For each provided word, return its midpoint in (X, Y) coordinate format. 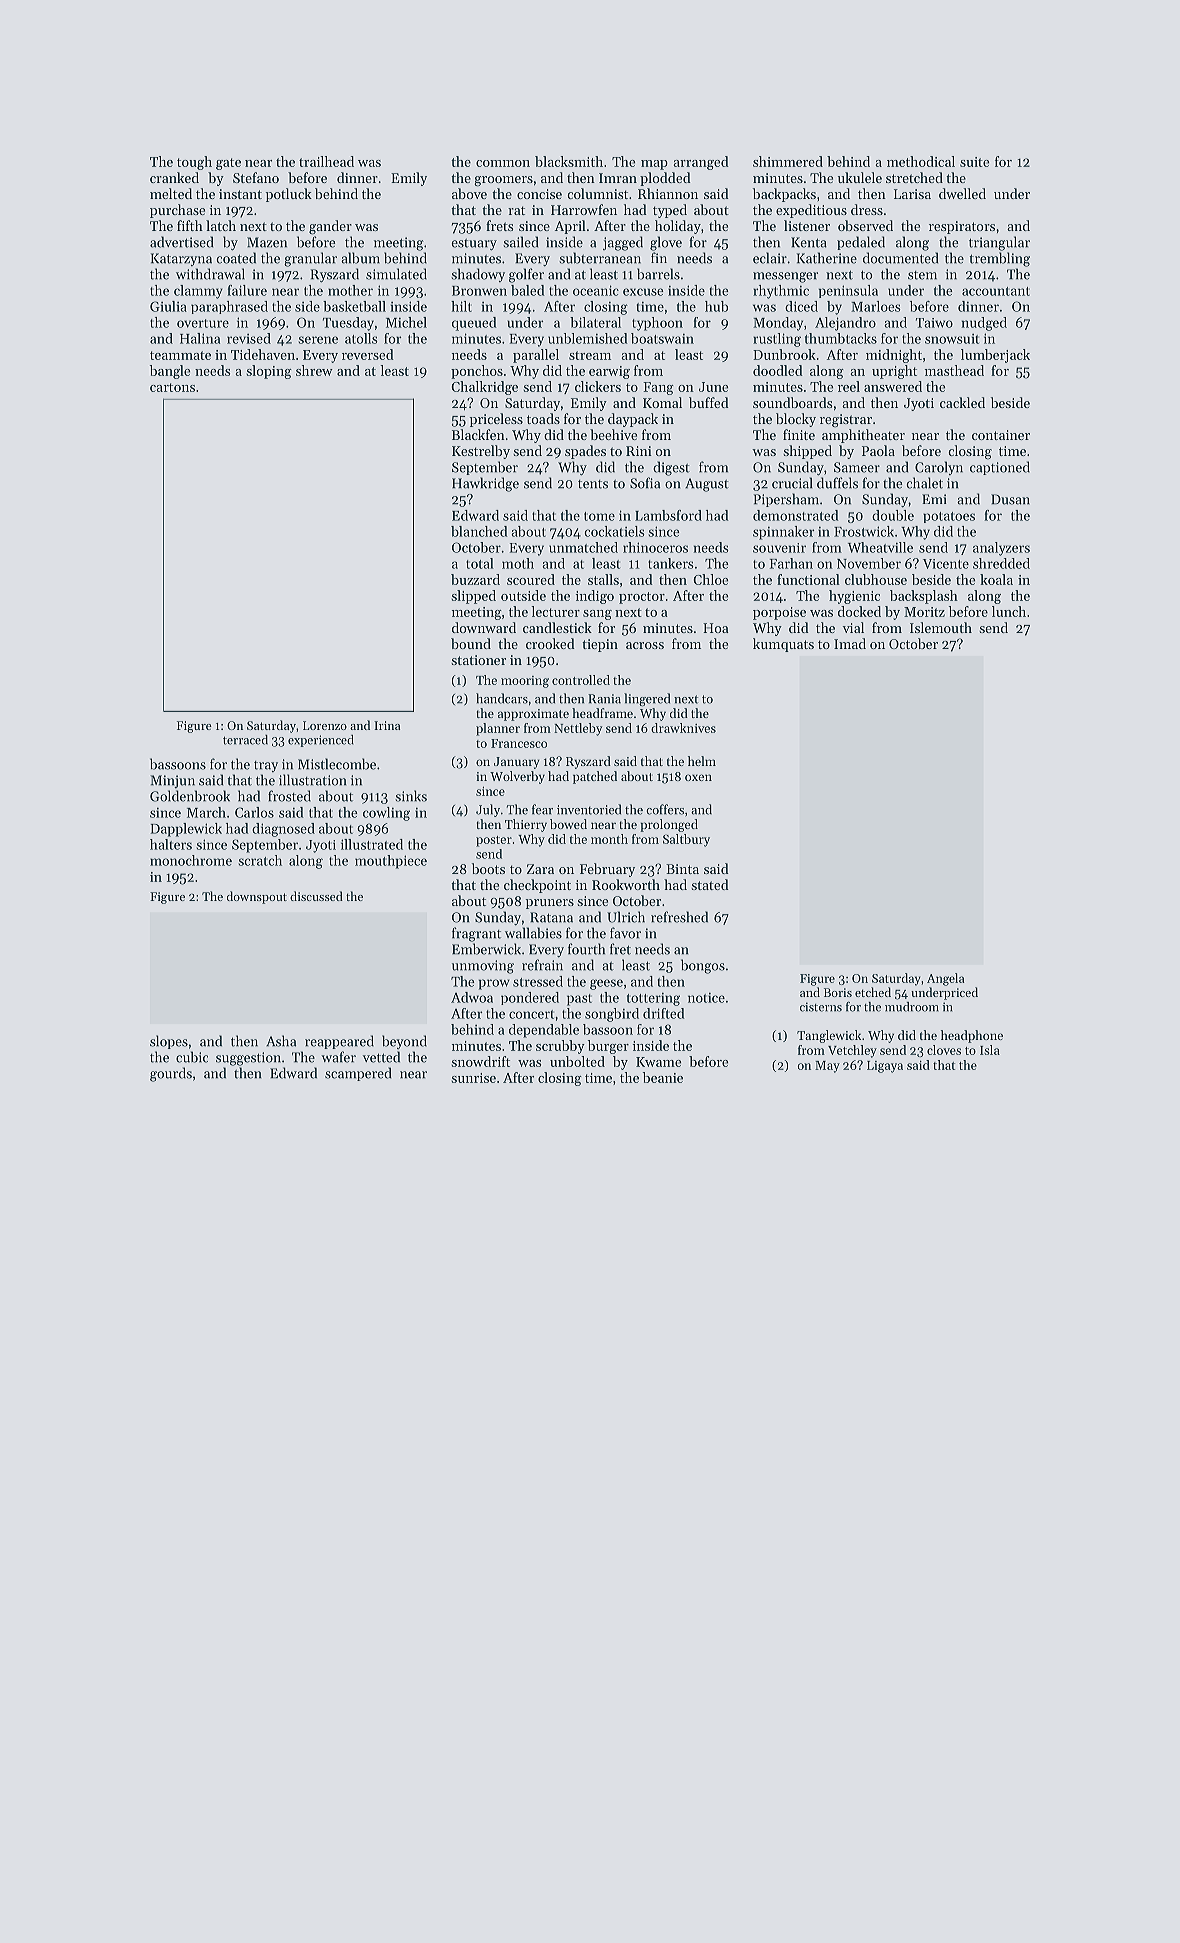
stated (710, 884)
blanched (479, 531)
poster (494, 841)
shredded (1001, 563)
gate (228, 164)
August (707, 485)
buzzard (475, 579)
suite (974, 162)
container (1001, 435)
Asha (281, 1041)
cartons (172, 387)
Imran (618, 178)
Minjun (172, 781)
